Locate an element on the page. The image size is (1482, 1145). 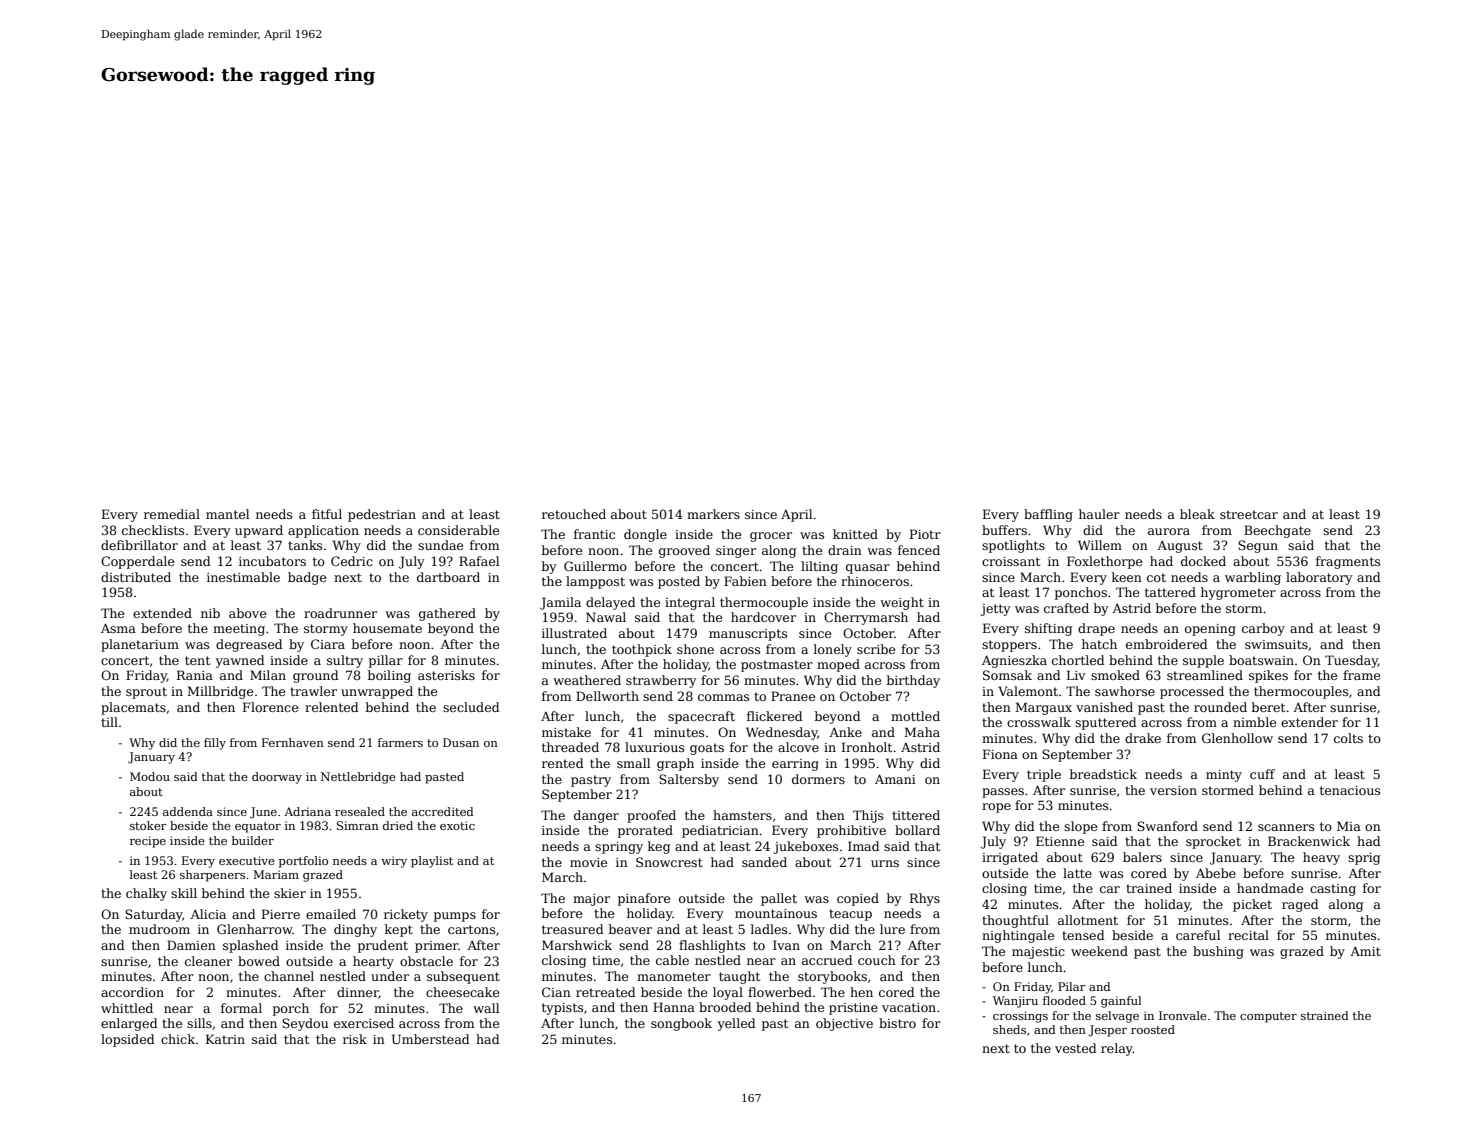
pillar is located at coordinates (386, 661).
